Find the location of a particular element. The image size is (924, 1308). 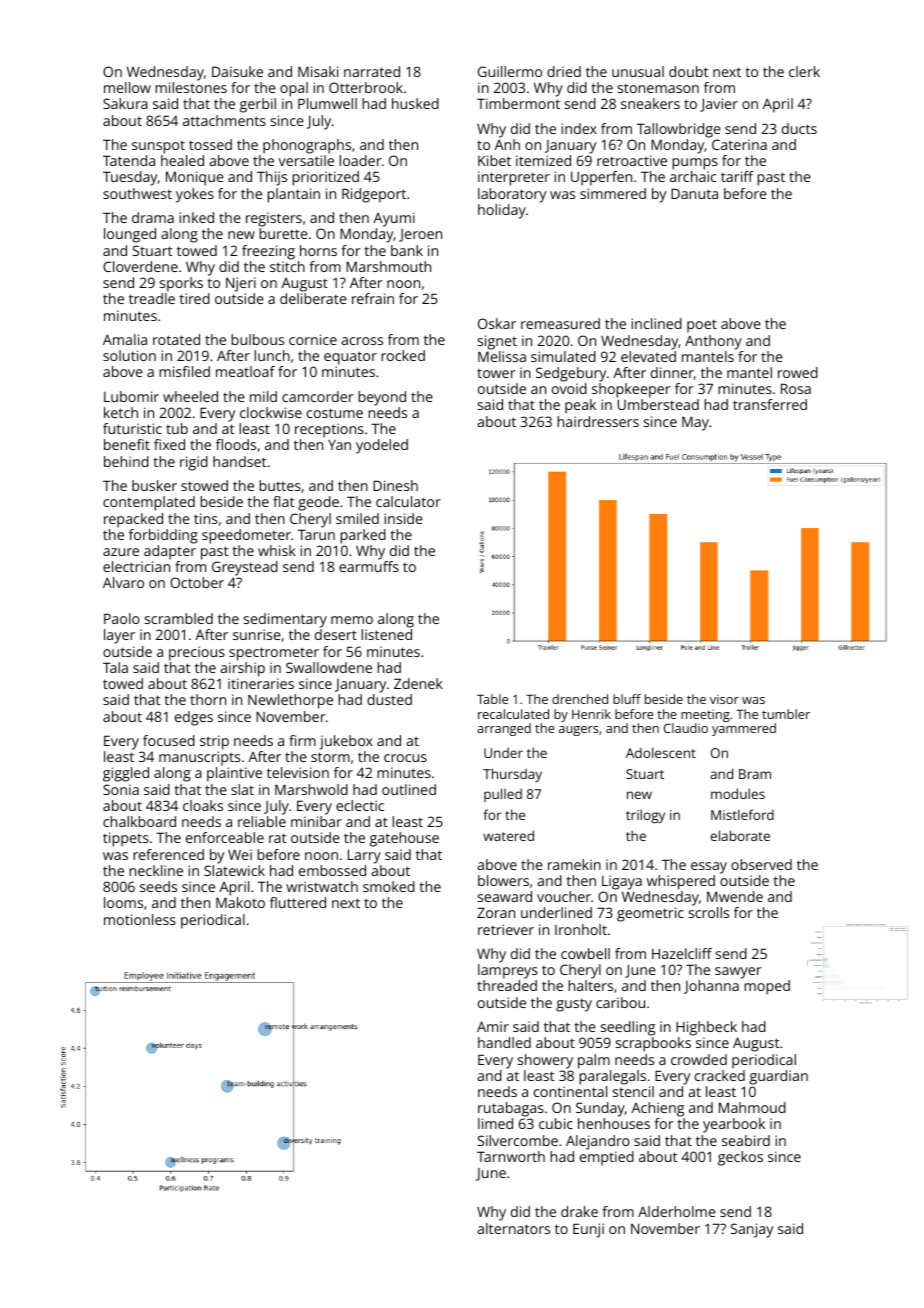

looms is located at coordinates (123, 902).
